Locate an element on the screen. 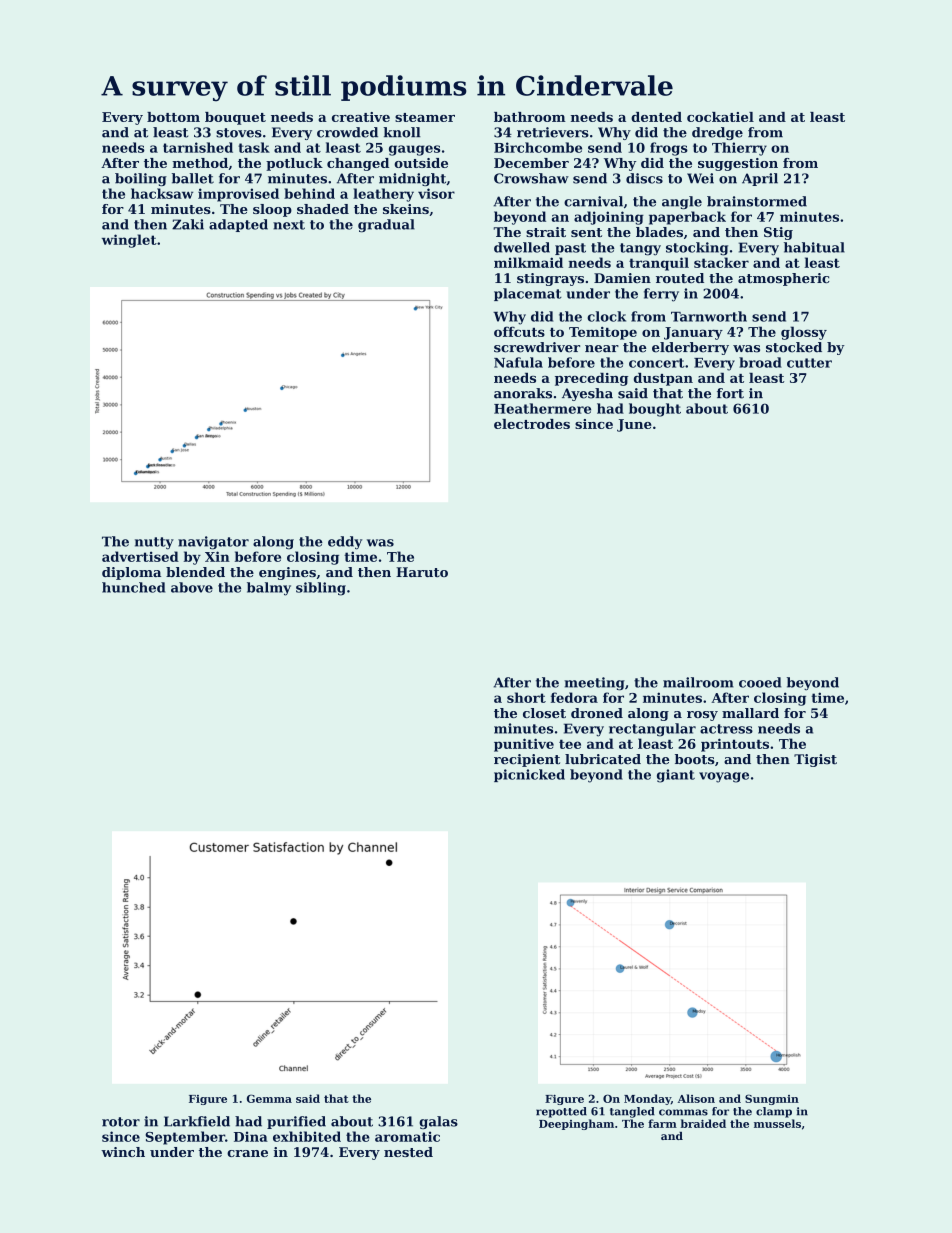  nutty is located at coordinates (154, 543).
